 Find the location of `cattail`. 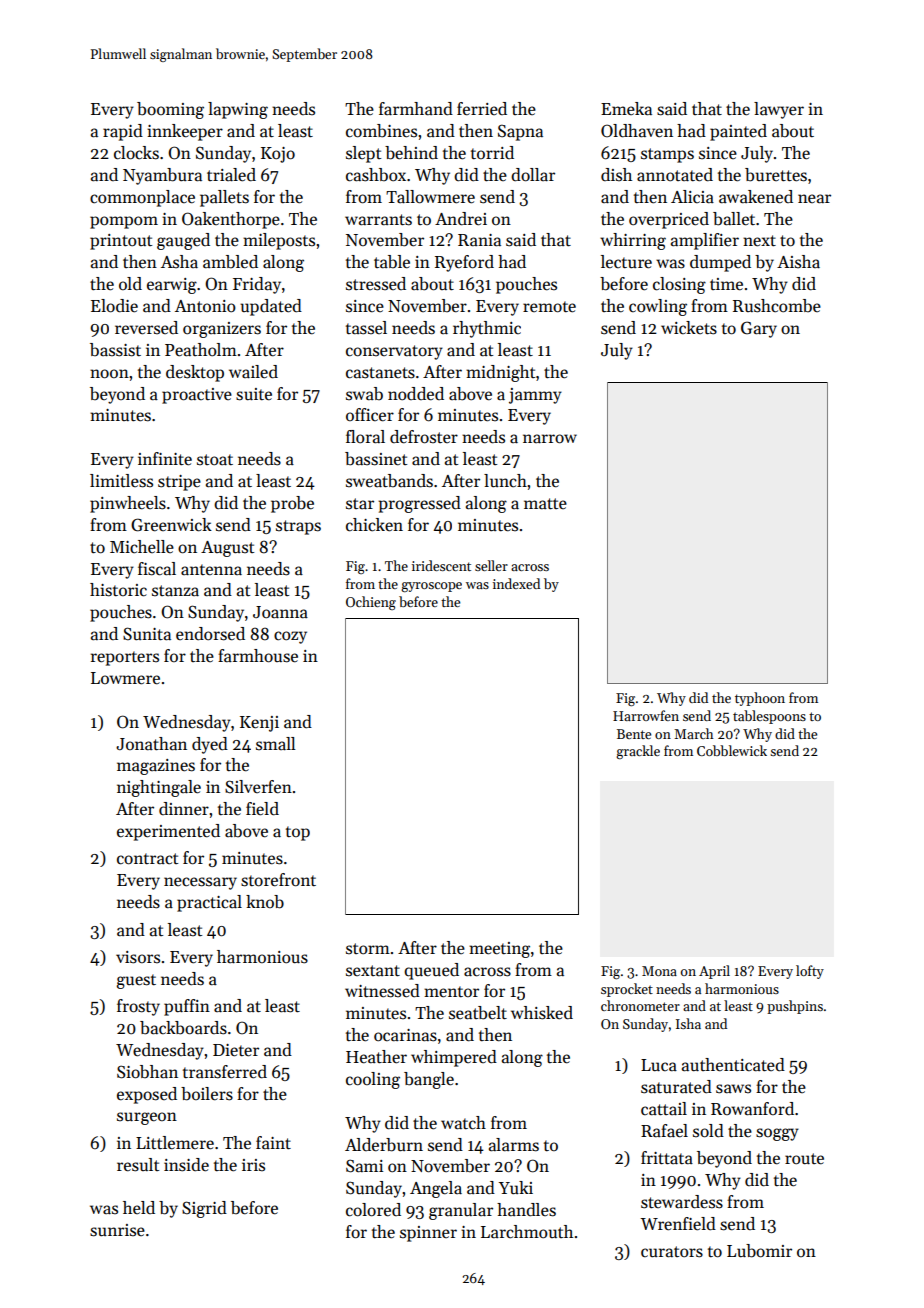

cattail is located at coordinates (664, 1109).
